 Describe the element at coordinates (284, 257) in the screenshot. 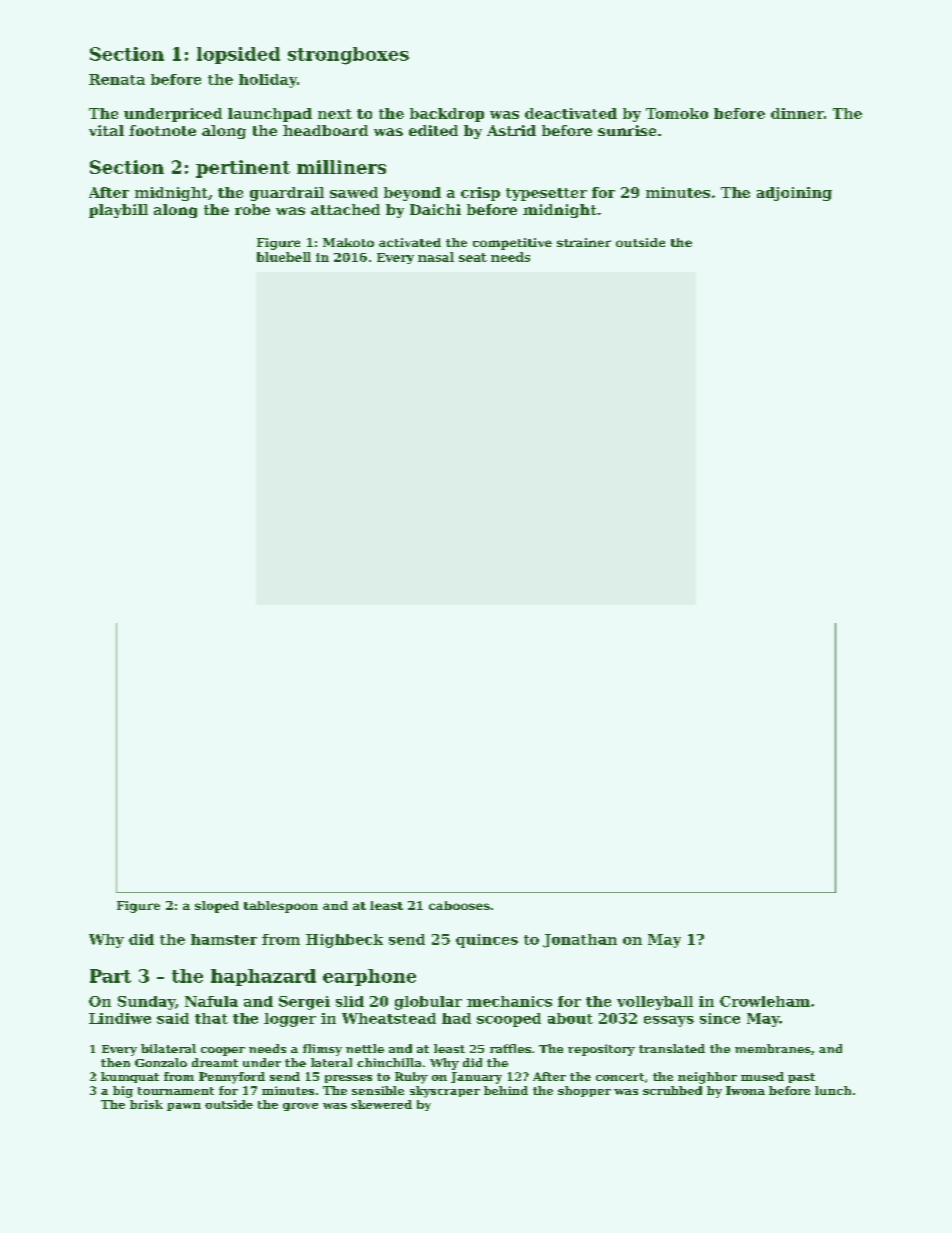

I see `bluebell` at that location.
